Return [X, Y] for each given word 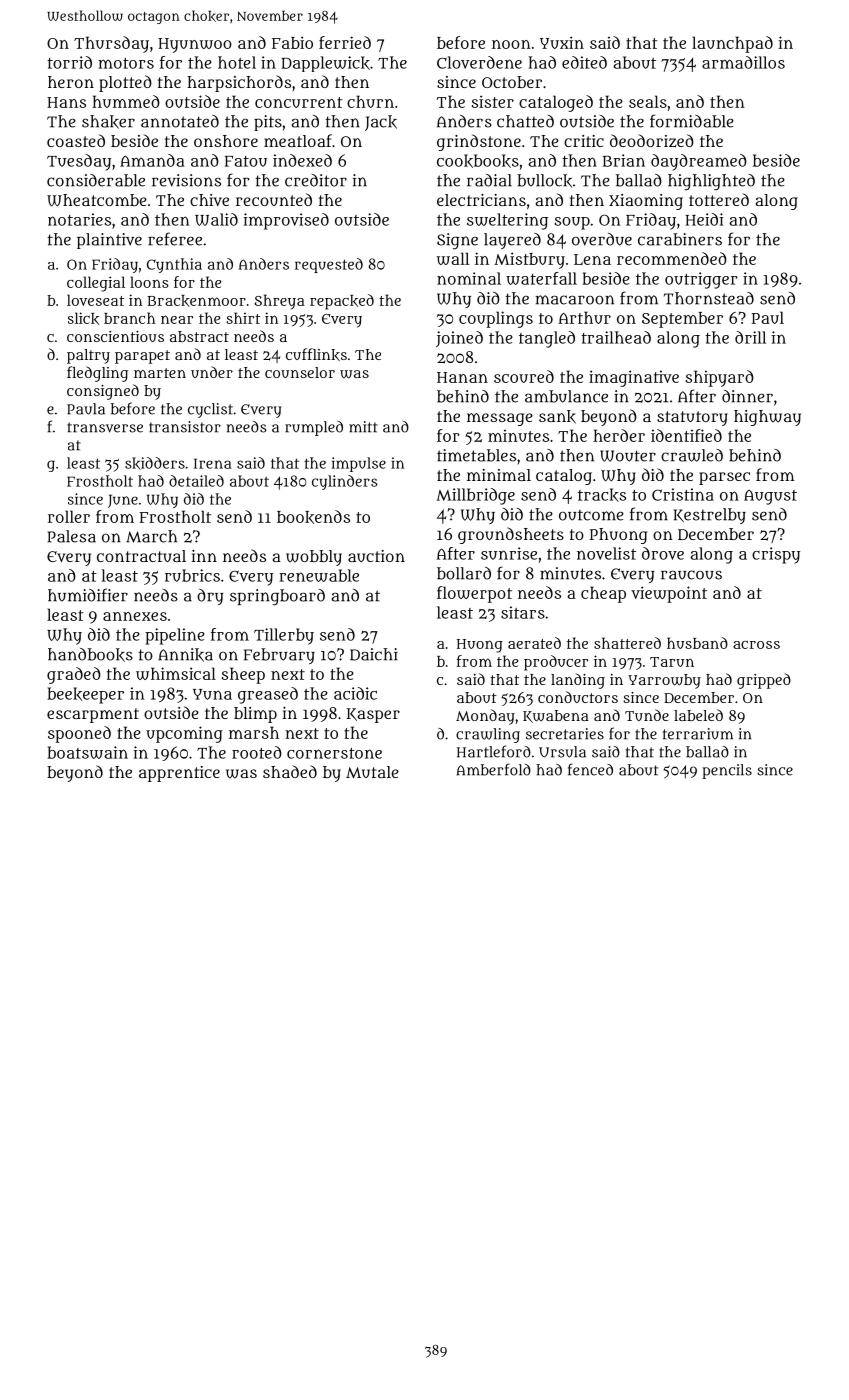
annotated [180, 121]
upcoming [184, 734]
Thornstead [709, 298]
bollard [464, 573]
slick [83, 318]
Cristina [683, 494]
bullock [544, 181]
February [279, 656]
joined [459, 339]
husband [697, 643]
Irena [213, 463]
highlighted [711, 182]
